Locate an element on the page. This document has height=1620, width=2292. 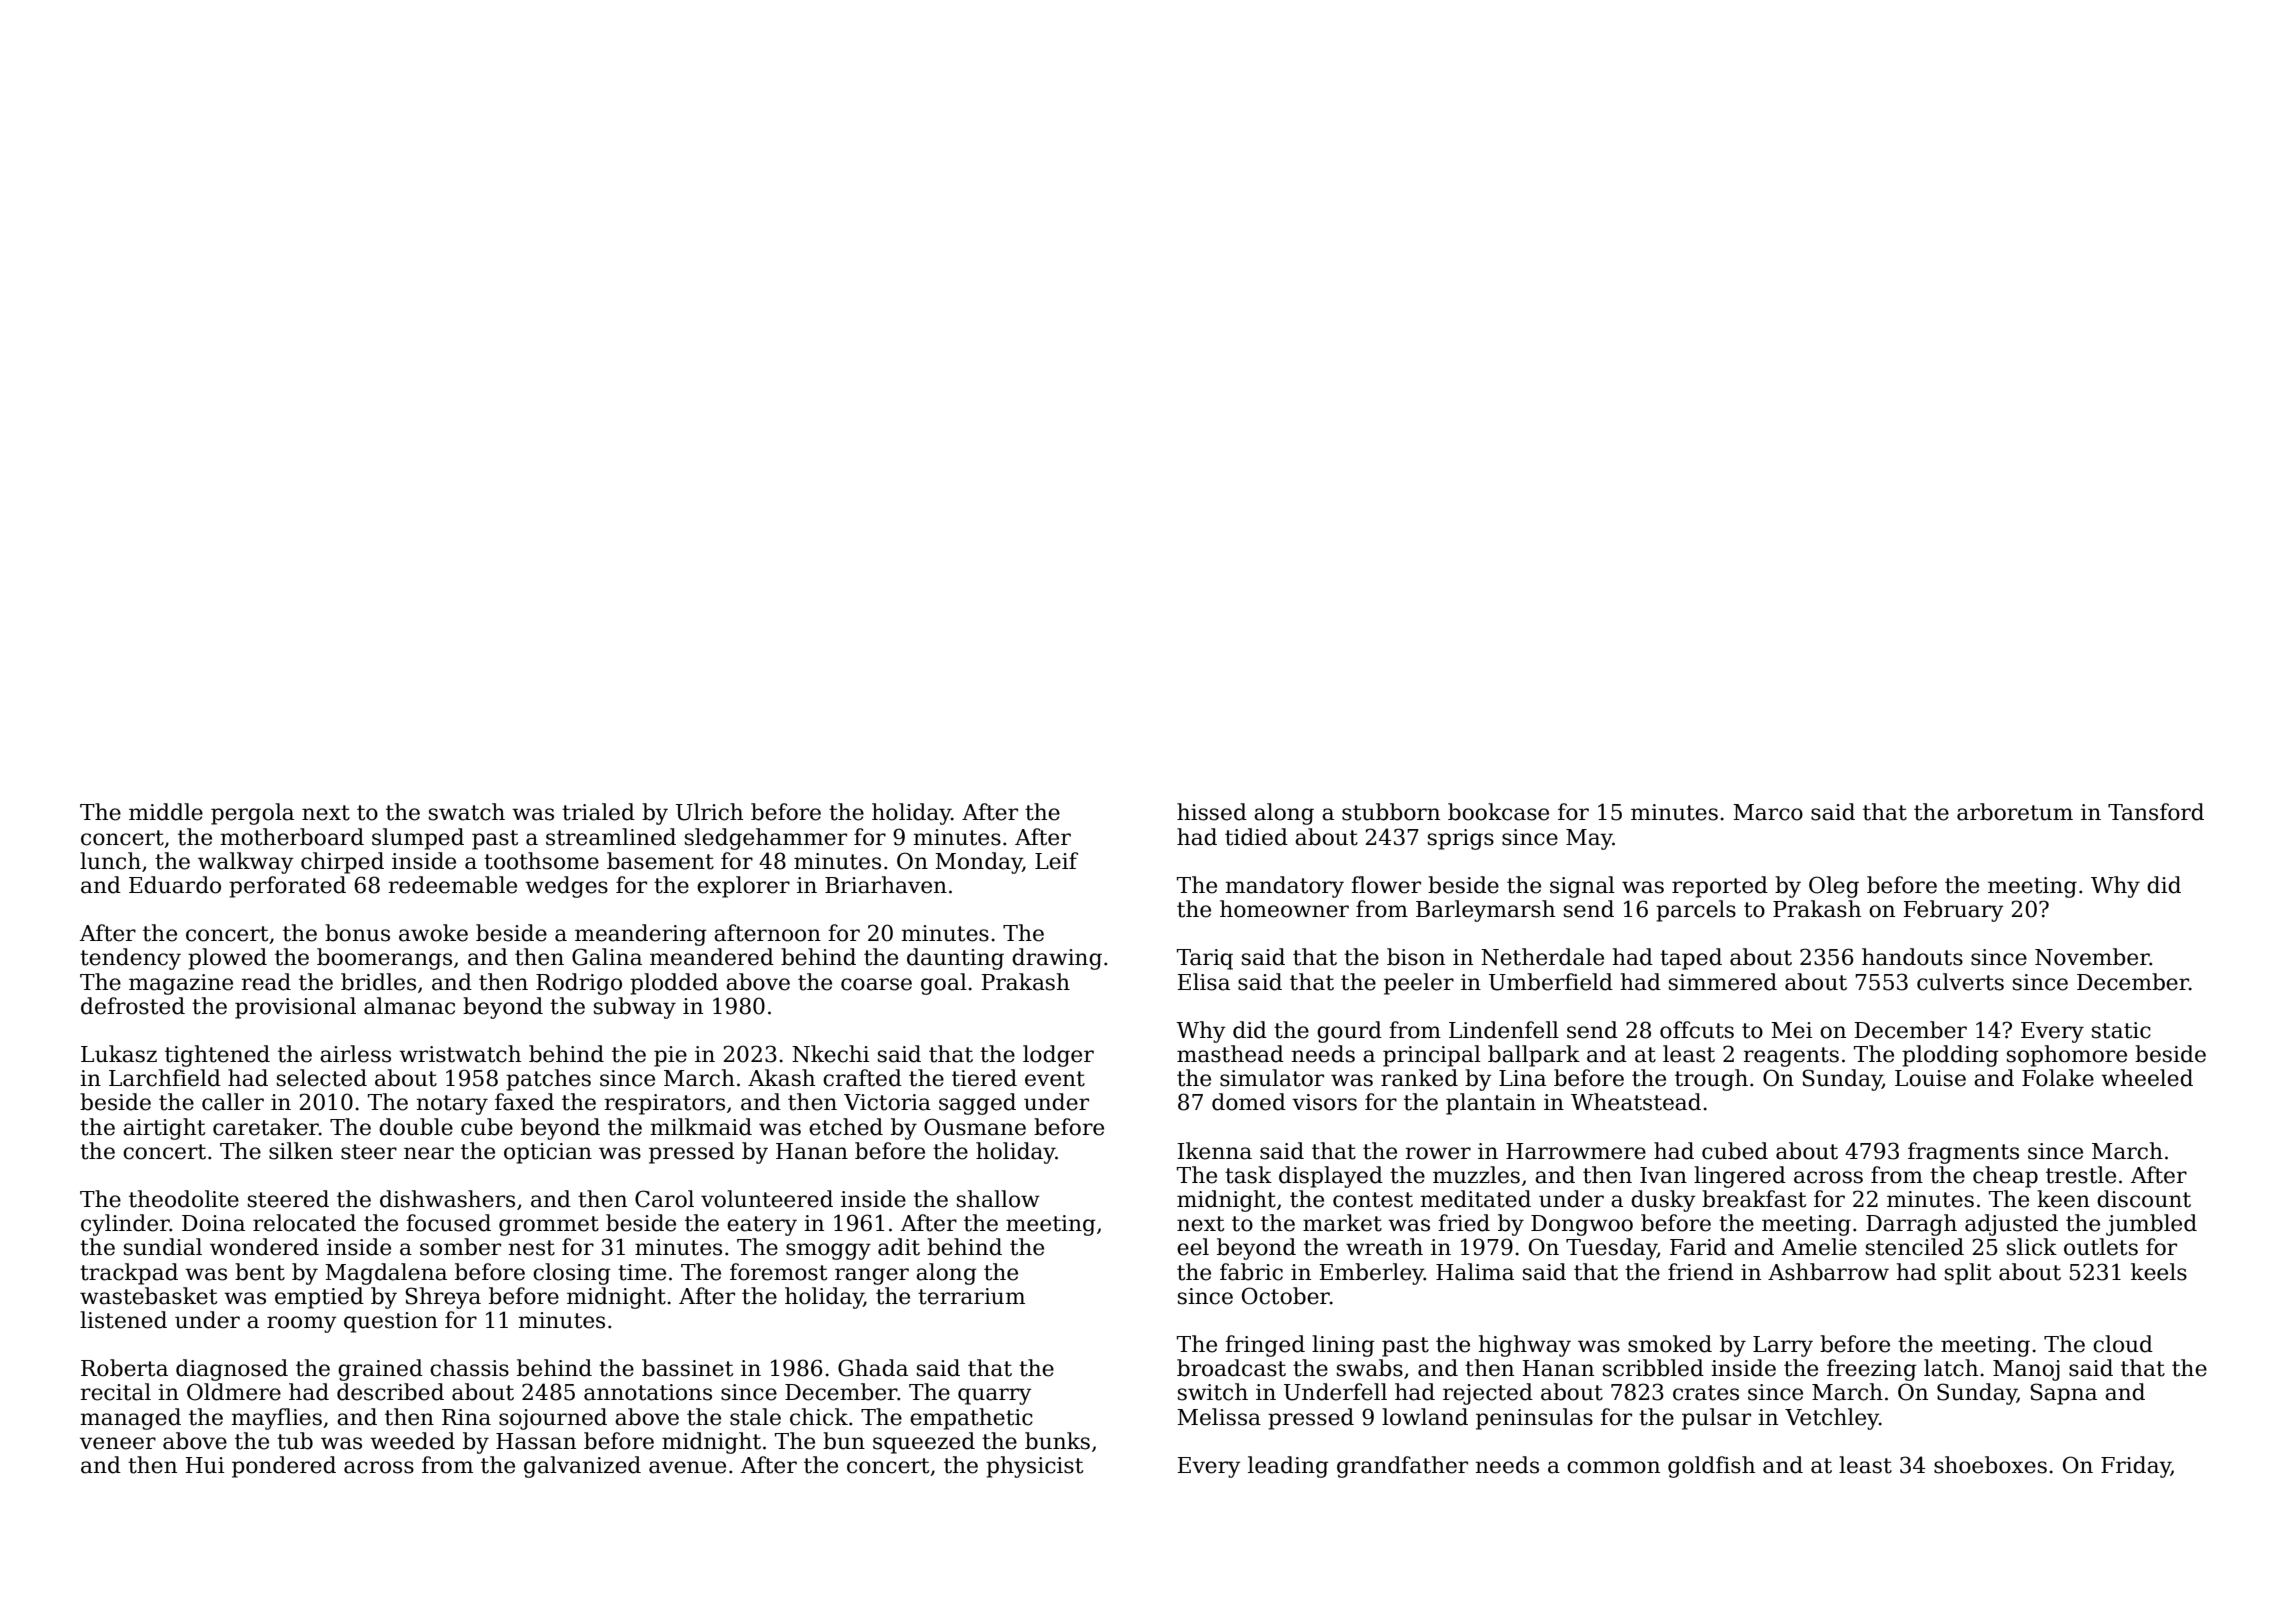
Marco is located at coordinates (1768, 812).
